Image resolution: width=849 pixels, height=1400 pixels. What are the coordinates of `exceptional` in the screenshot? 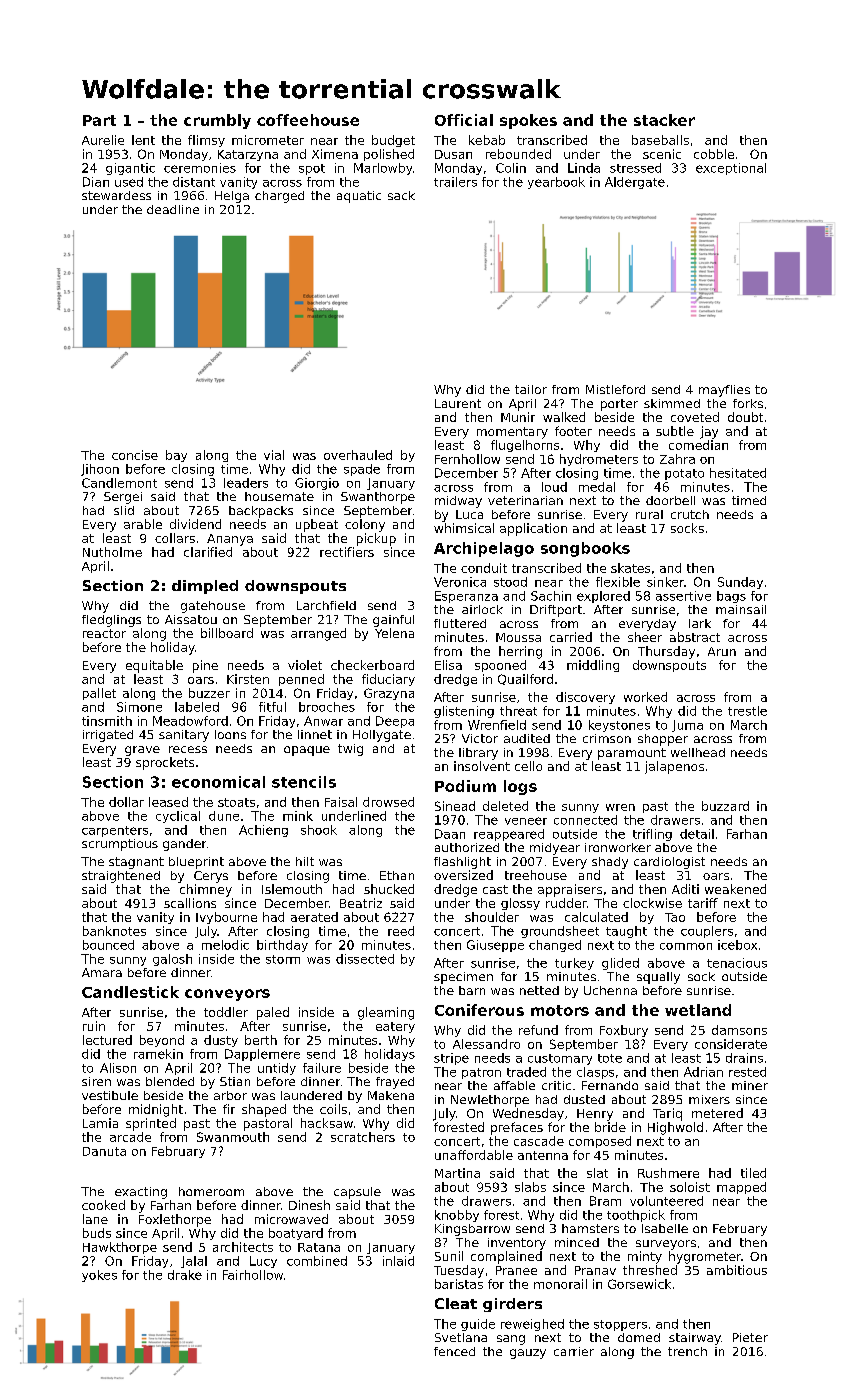 It's located at (731, 169).
